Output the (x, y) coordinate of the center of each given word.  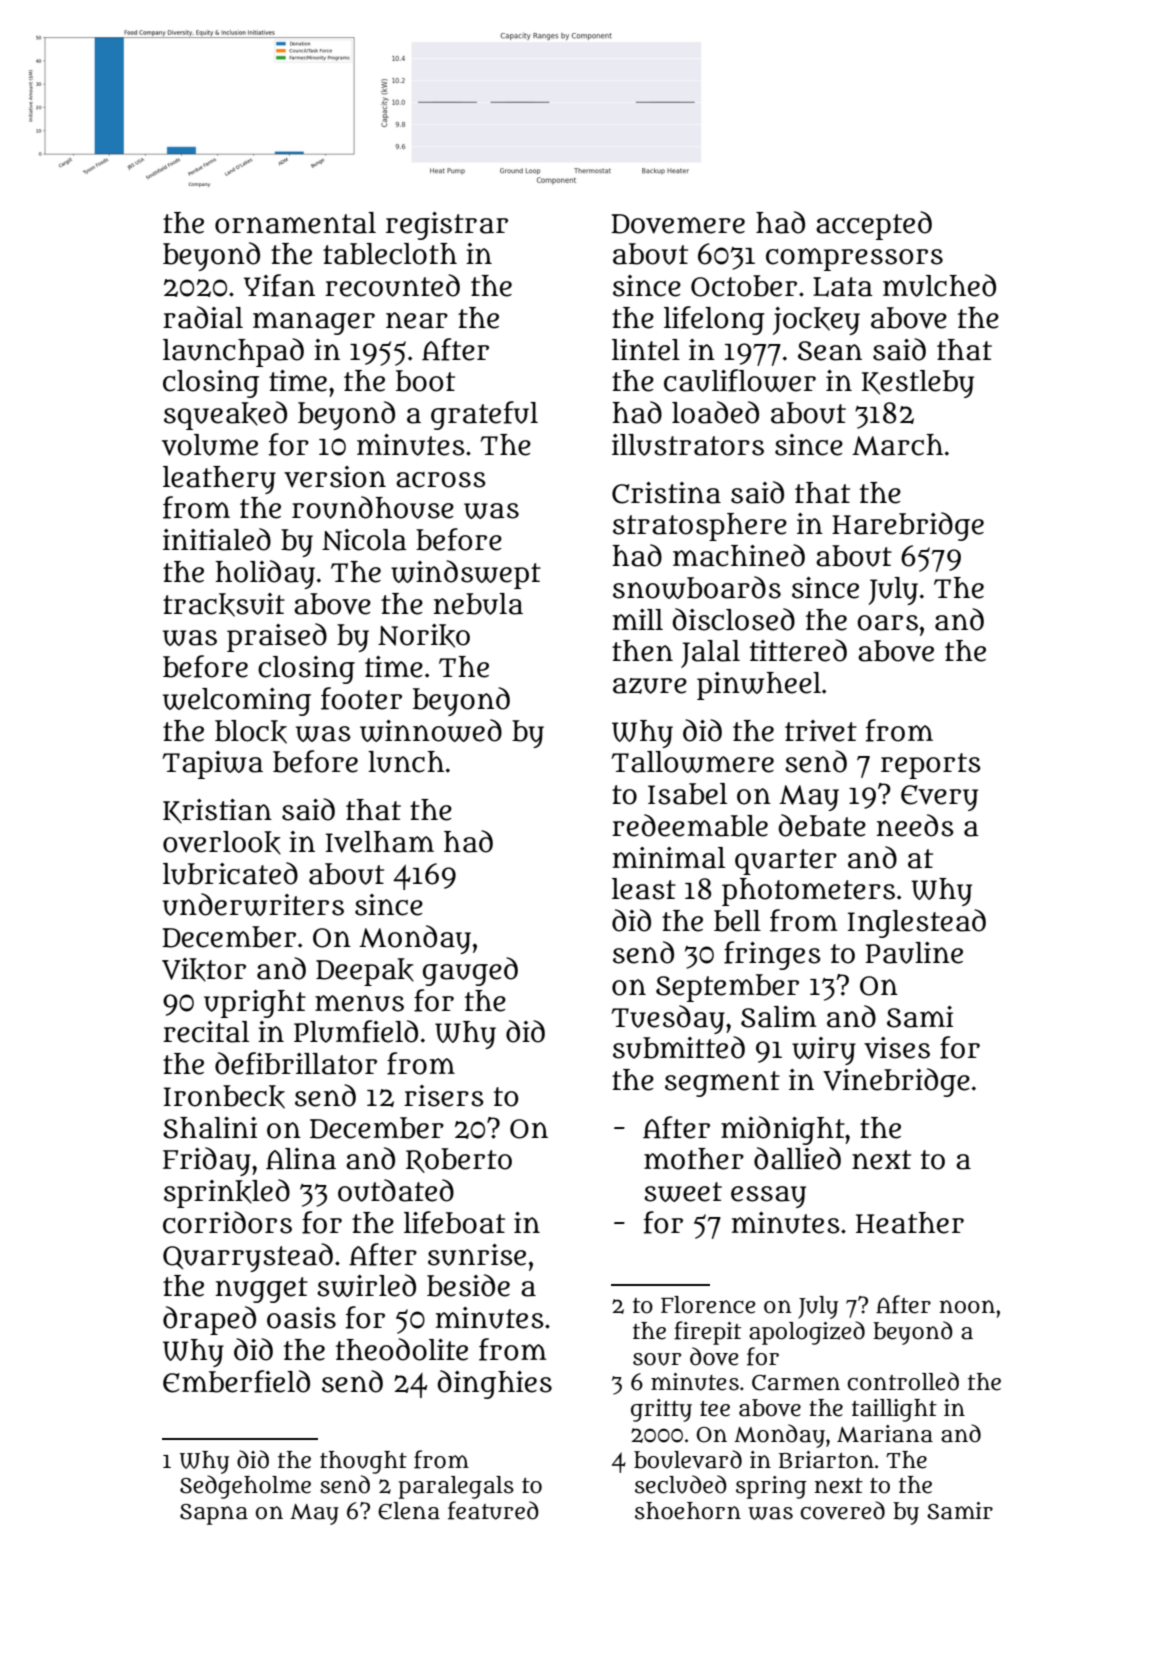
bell (737, 921)
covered (843, 1510)
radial (203, 317)
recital (206, 1032)
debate (822, 825)
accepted (874, 225)
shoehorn (688, 1511)
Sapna (214, 1514)
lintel (646, 350)
